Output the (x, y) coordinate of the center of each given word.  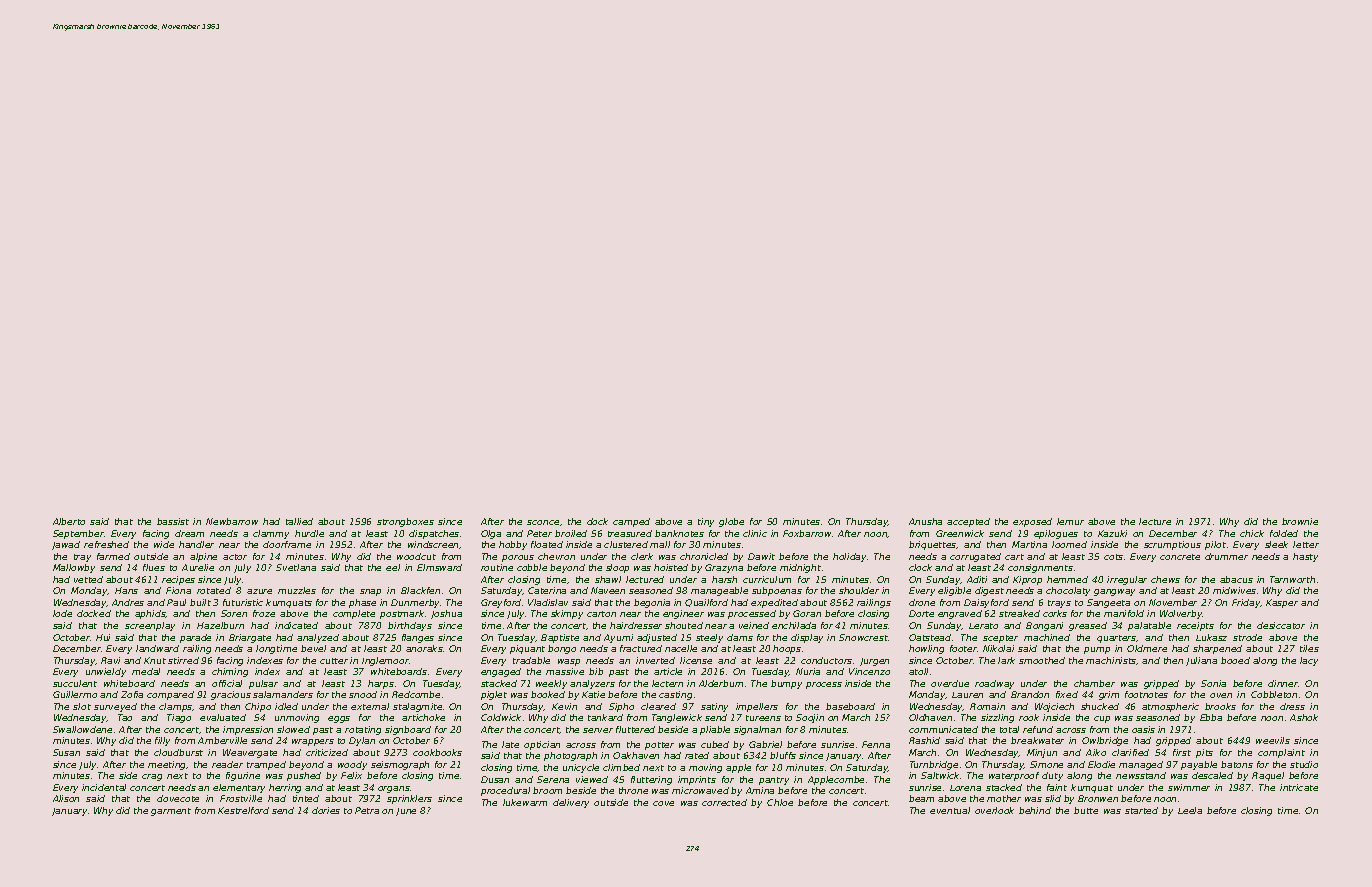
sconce (543, 522)
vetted (88, 579)
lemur (1070, 521)
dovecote (178, 798)
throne (633, 790)
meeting (167, 765)
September (78, 534)
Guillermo (75, 694)
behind (1035, 810)
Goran (807, 613)
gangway (1114, 592)
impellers (757, 707)
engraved (960, 614)
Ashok (1304, 717)
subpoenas (777, 591)
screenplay (150, 626)
